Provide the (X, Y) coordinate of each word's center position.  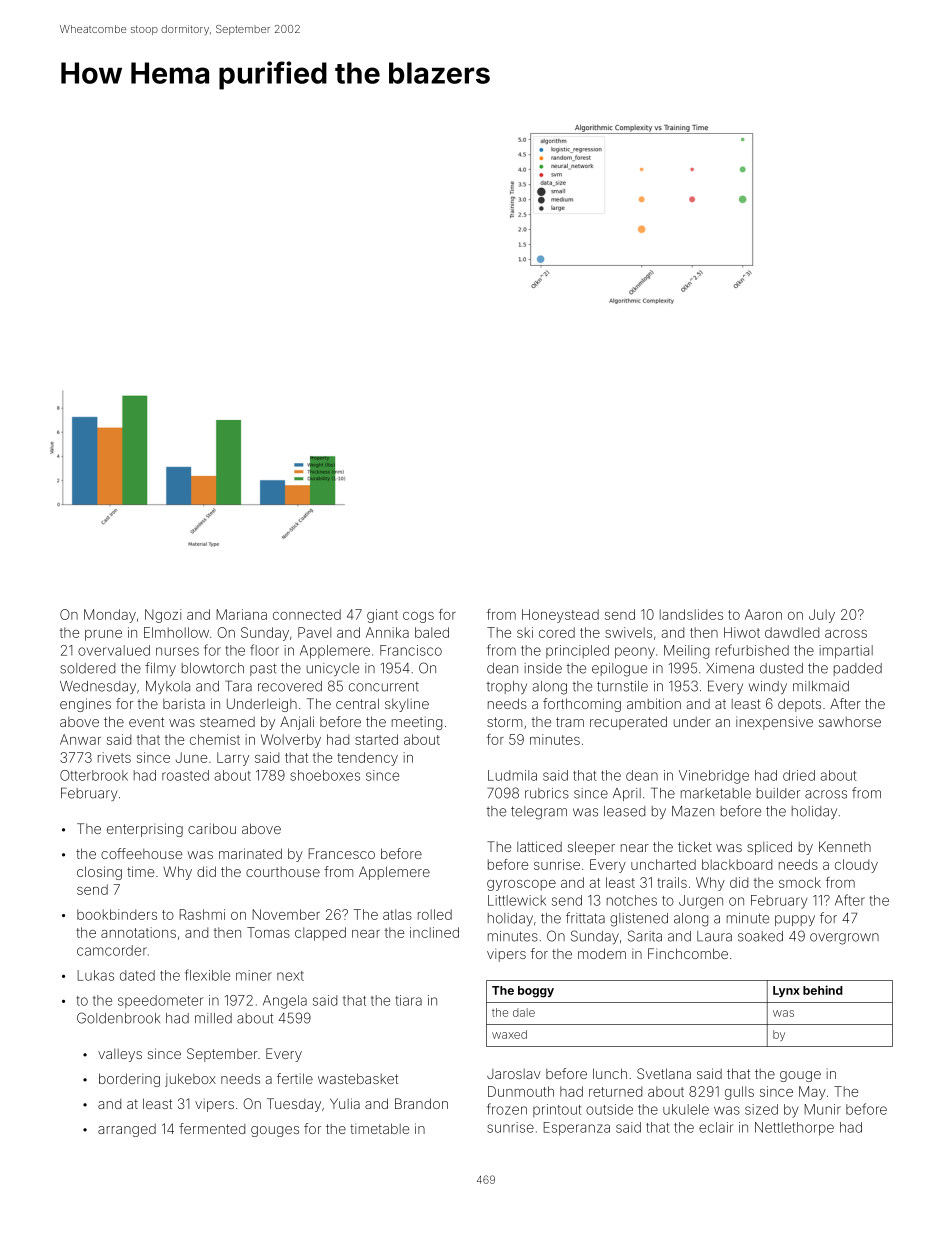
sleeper (591, 848)
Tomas (268, 932)
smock (800, 882)
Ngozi (163, 616)
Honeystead (560, 616)
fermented (212, 1128)
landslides (691, 614)
